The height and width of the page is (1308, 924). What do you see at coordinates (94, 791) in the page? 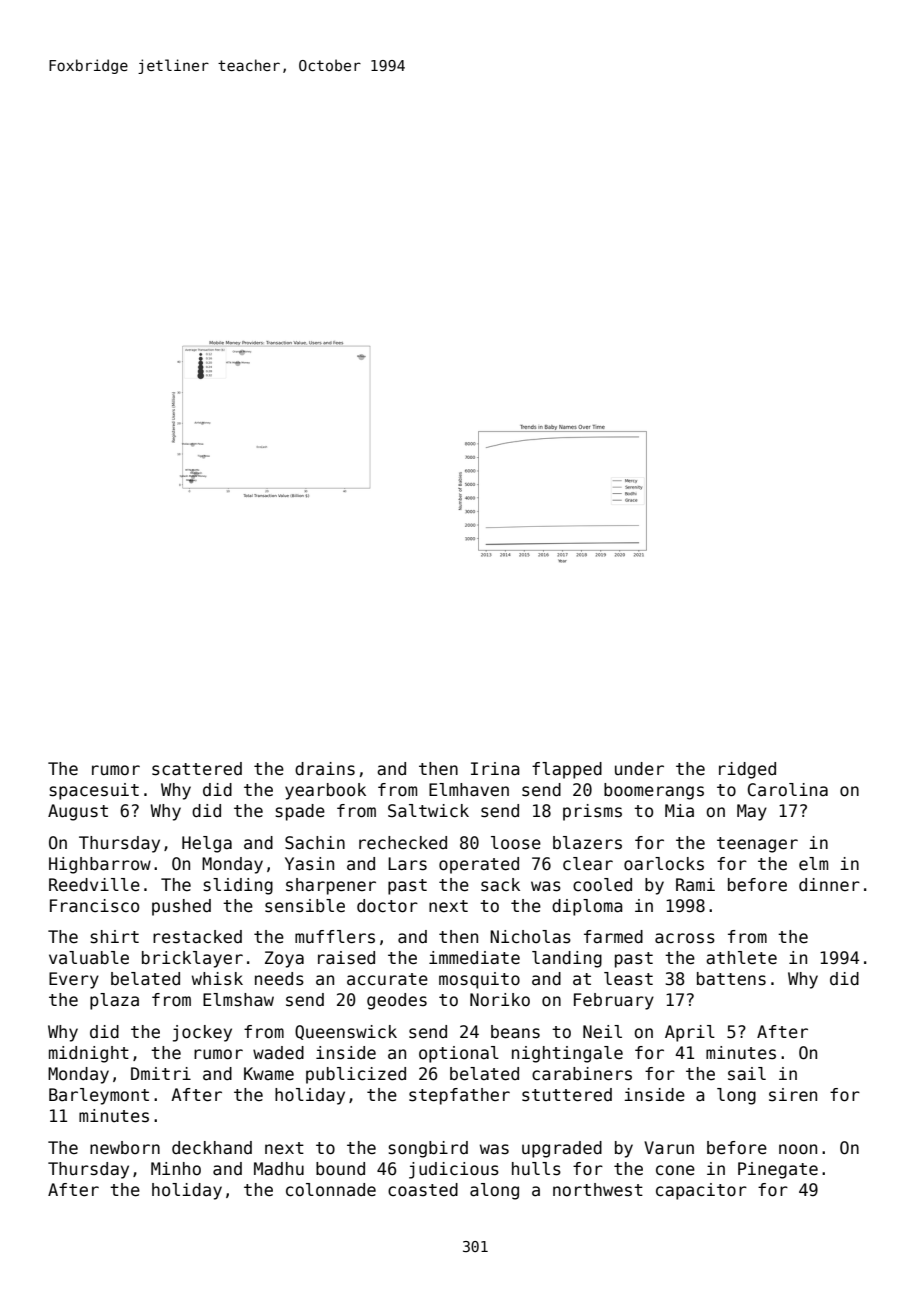
I see `spacesuit` at bounding box center [94, 791].
